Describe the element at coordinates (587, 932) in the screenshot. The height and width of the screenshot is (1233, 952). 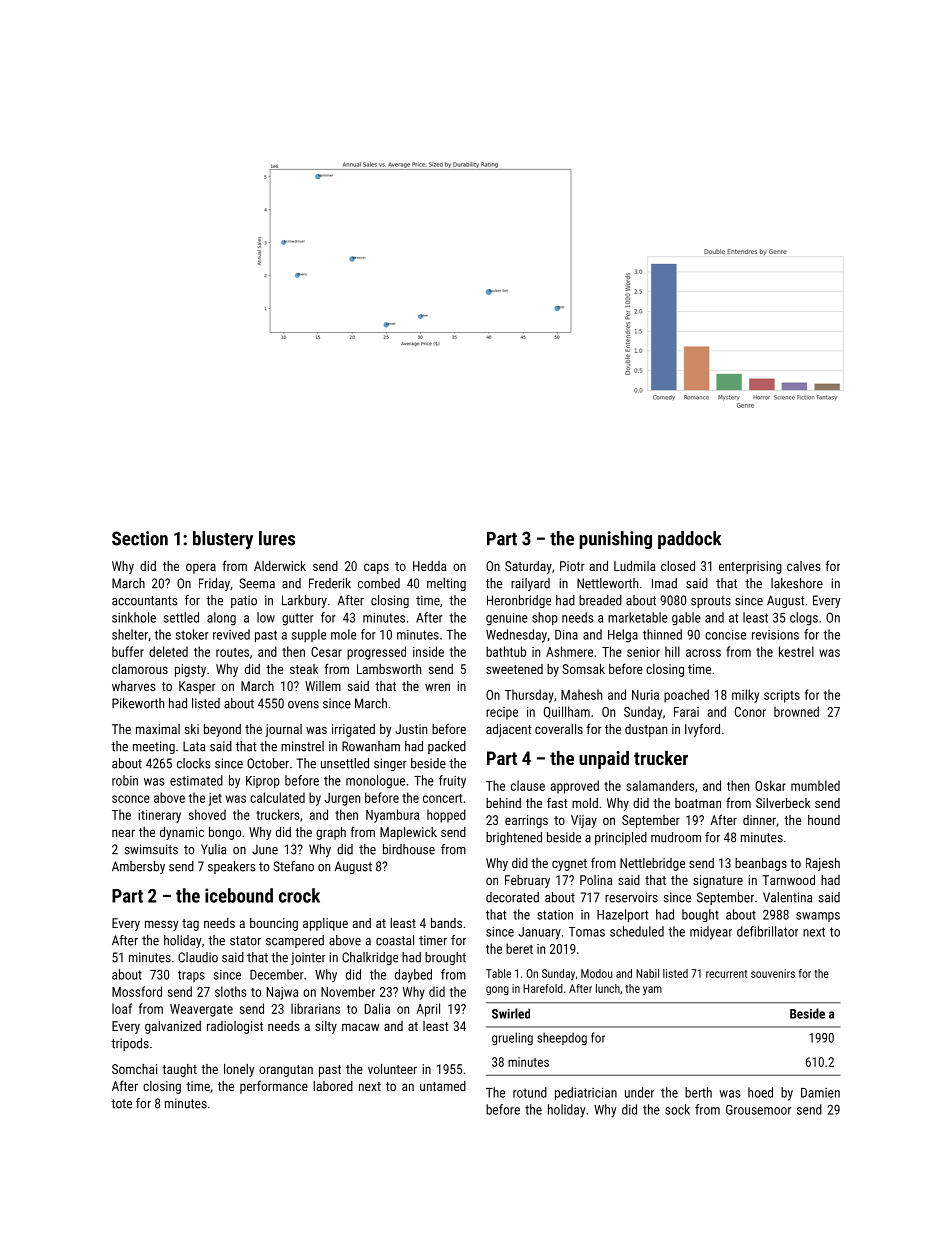
I see `Tomas` at that location.
